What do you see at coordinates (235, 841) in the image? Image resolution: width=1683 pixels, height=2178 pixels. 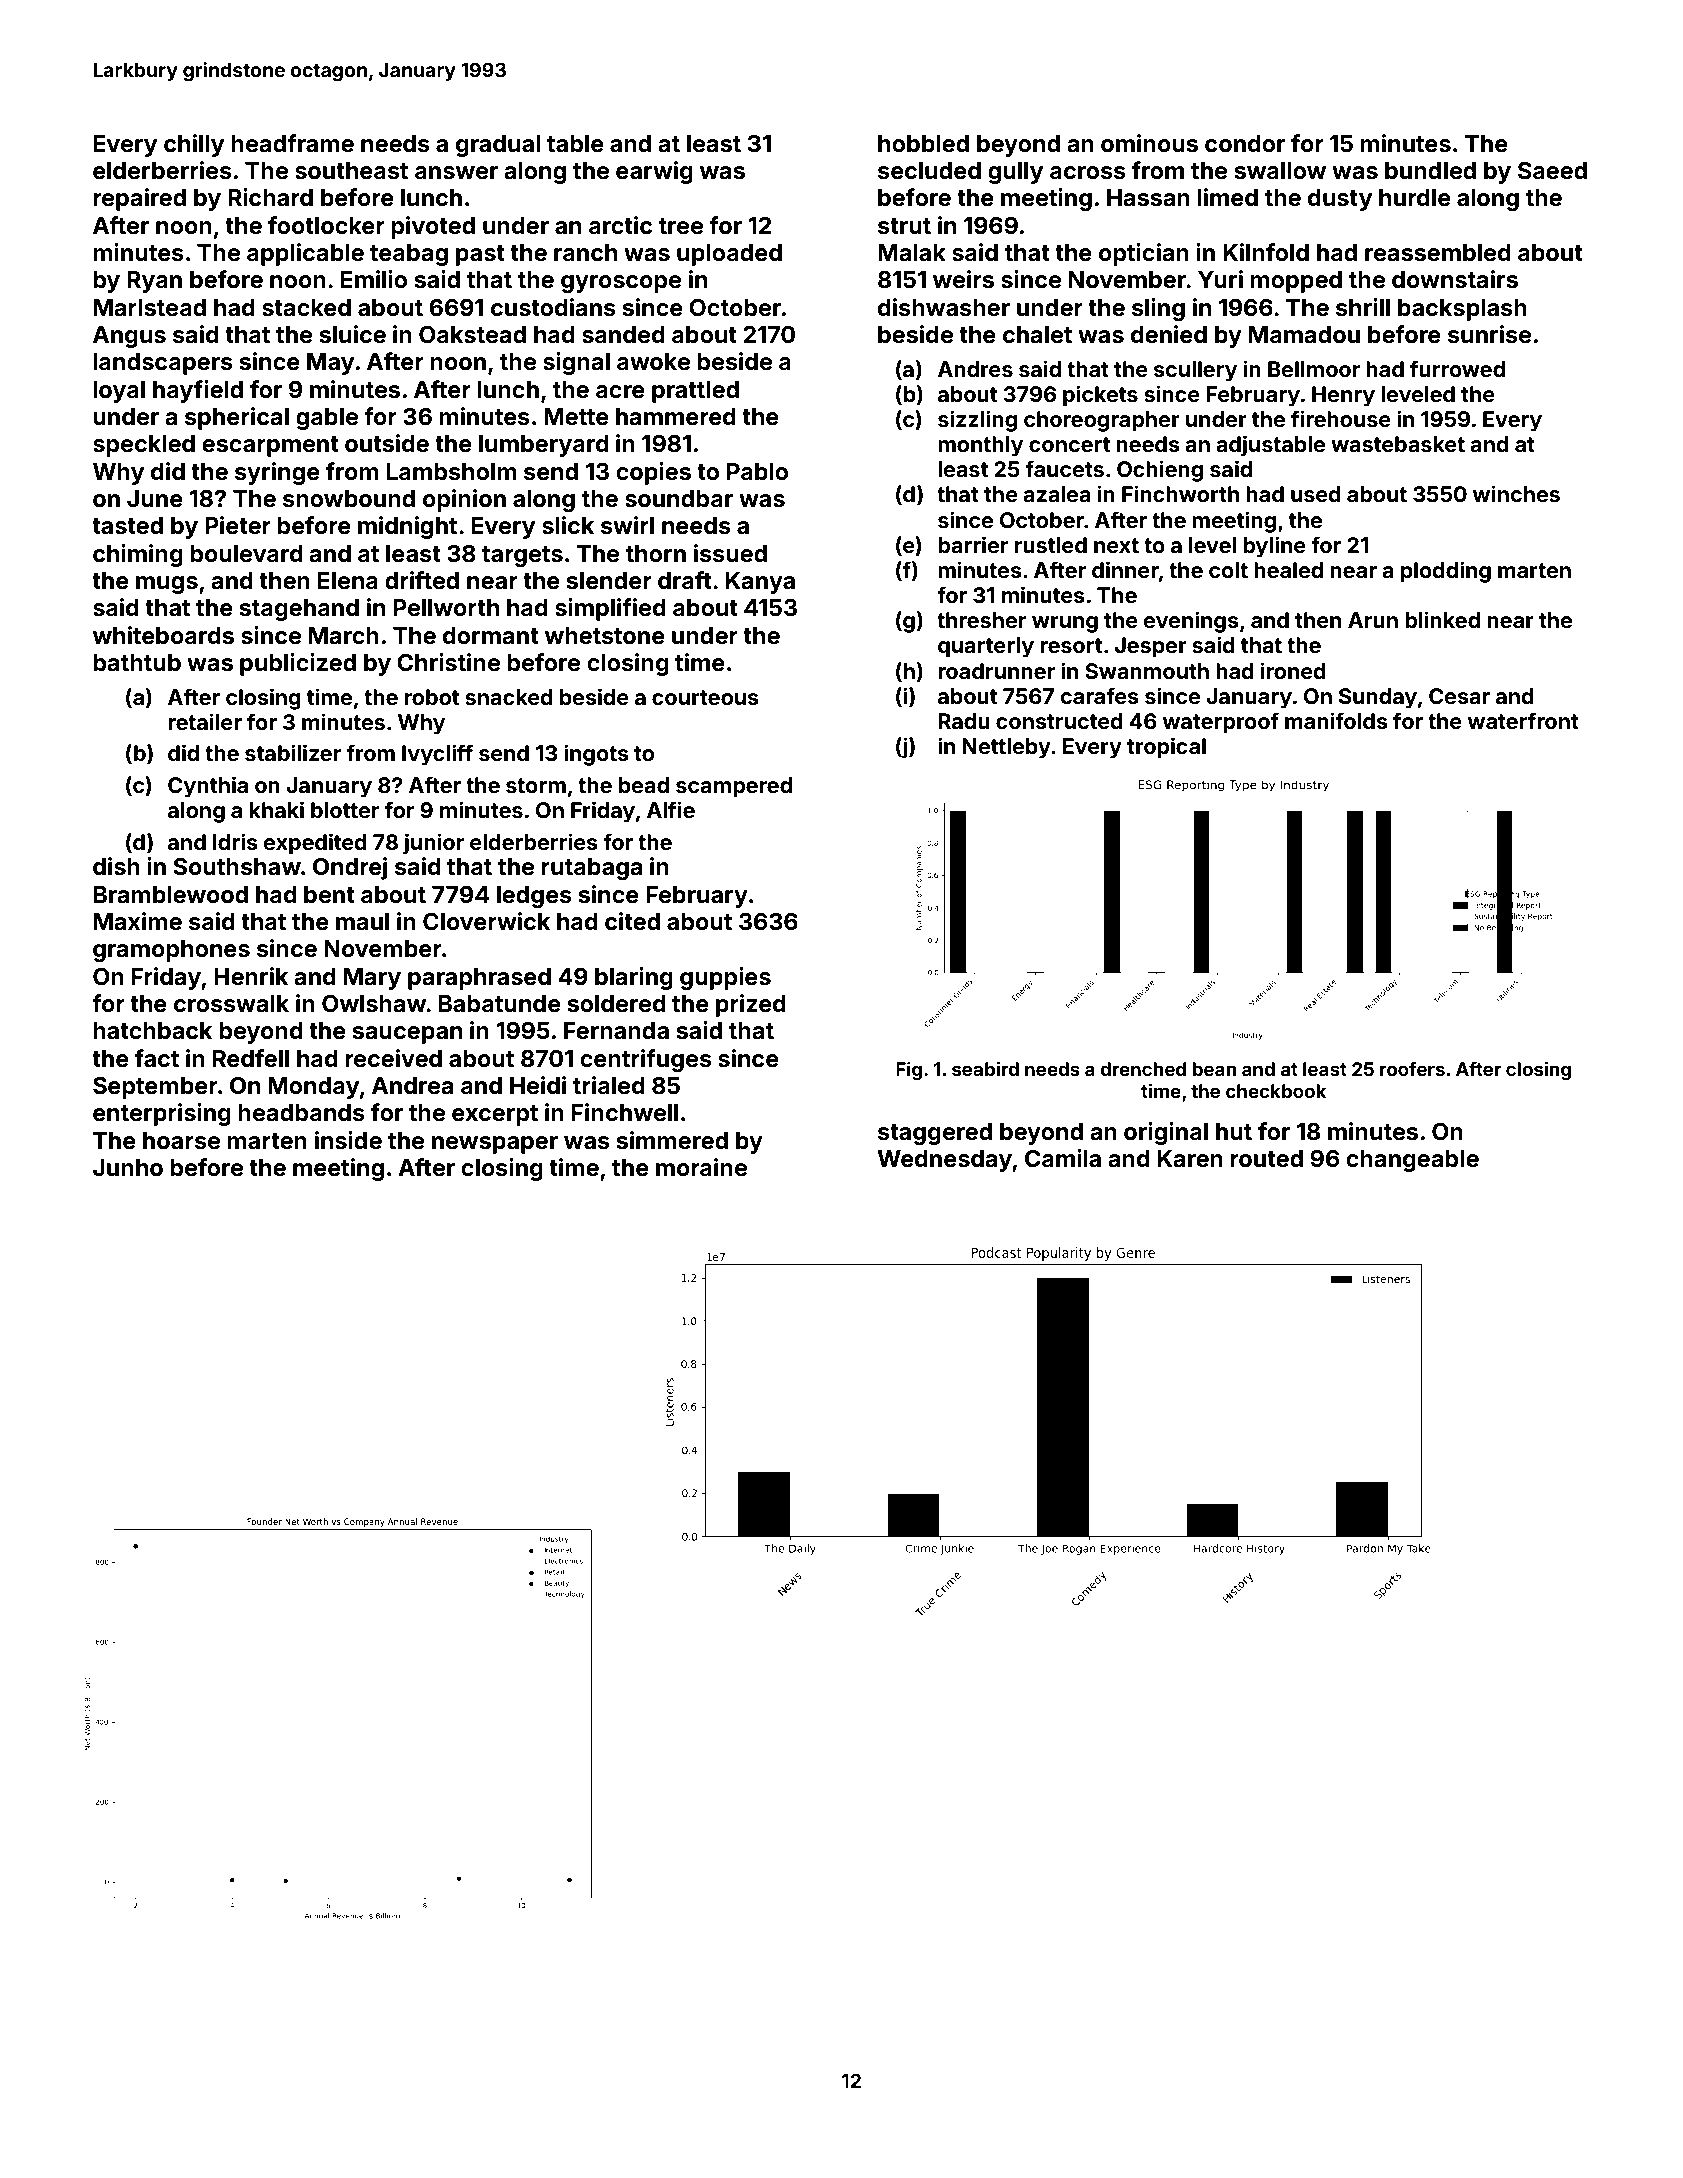 I see `Idris` at bounding box center [235, 841].
